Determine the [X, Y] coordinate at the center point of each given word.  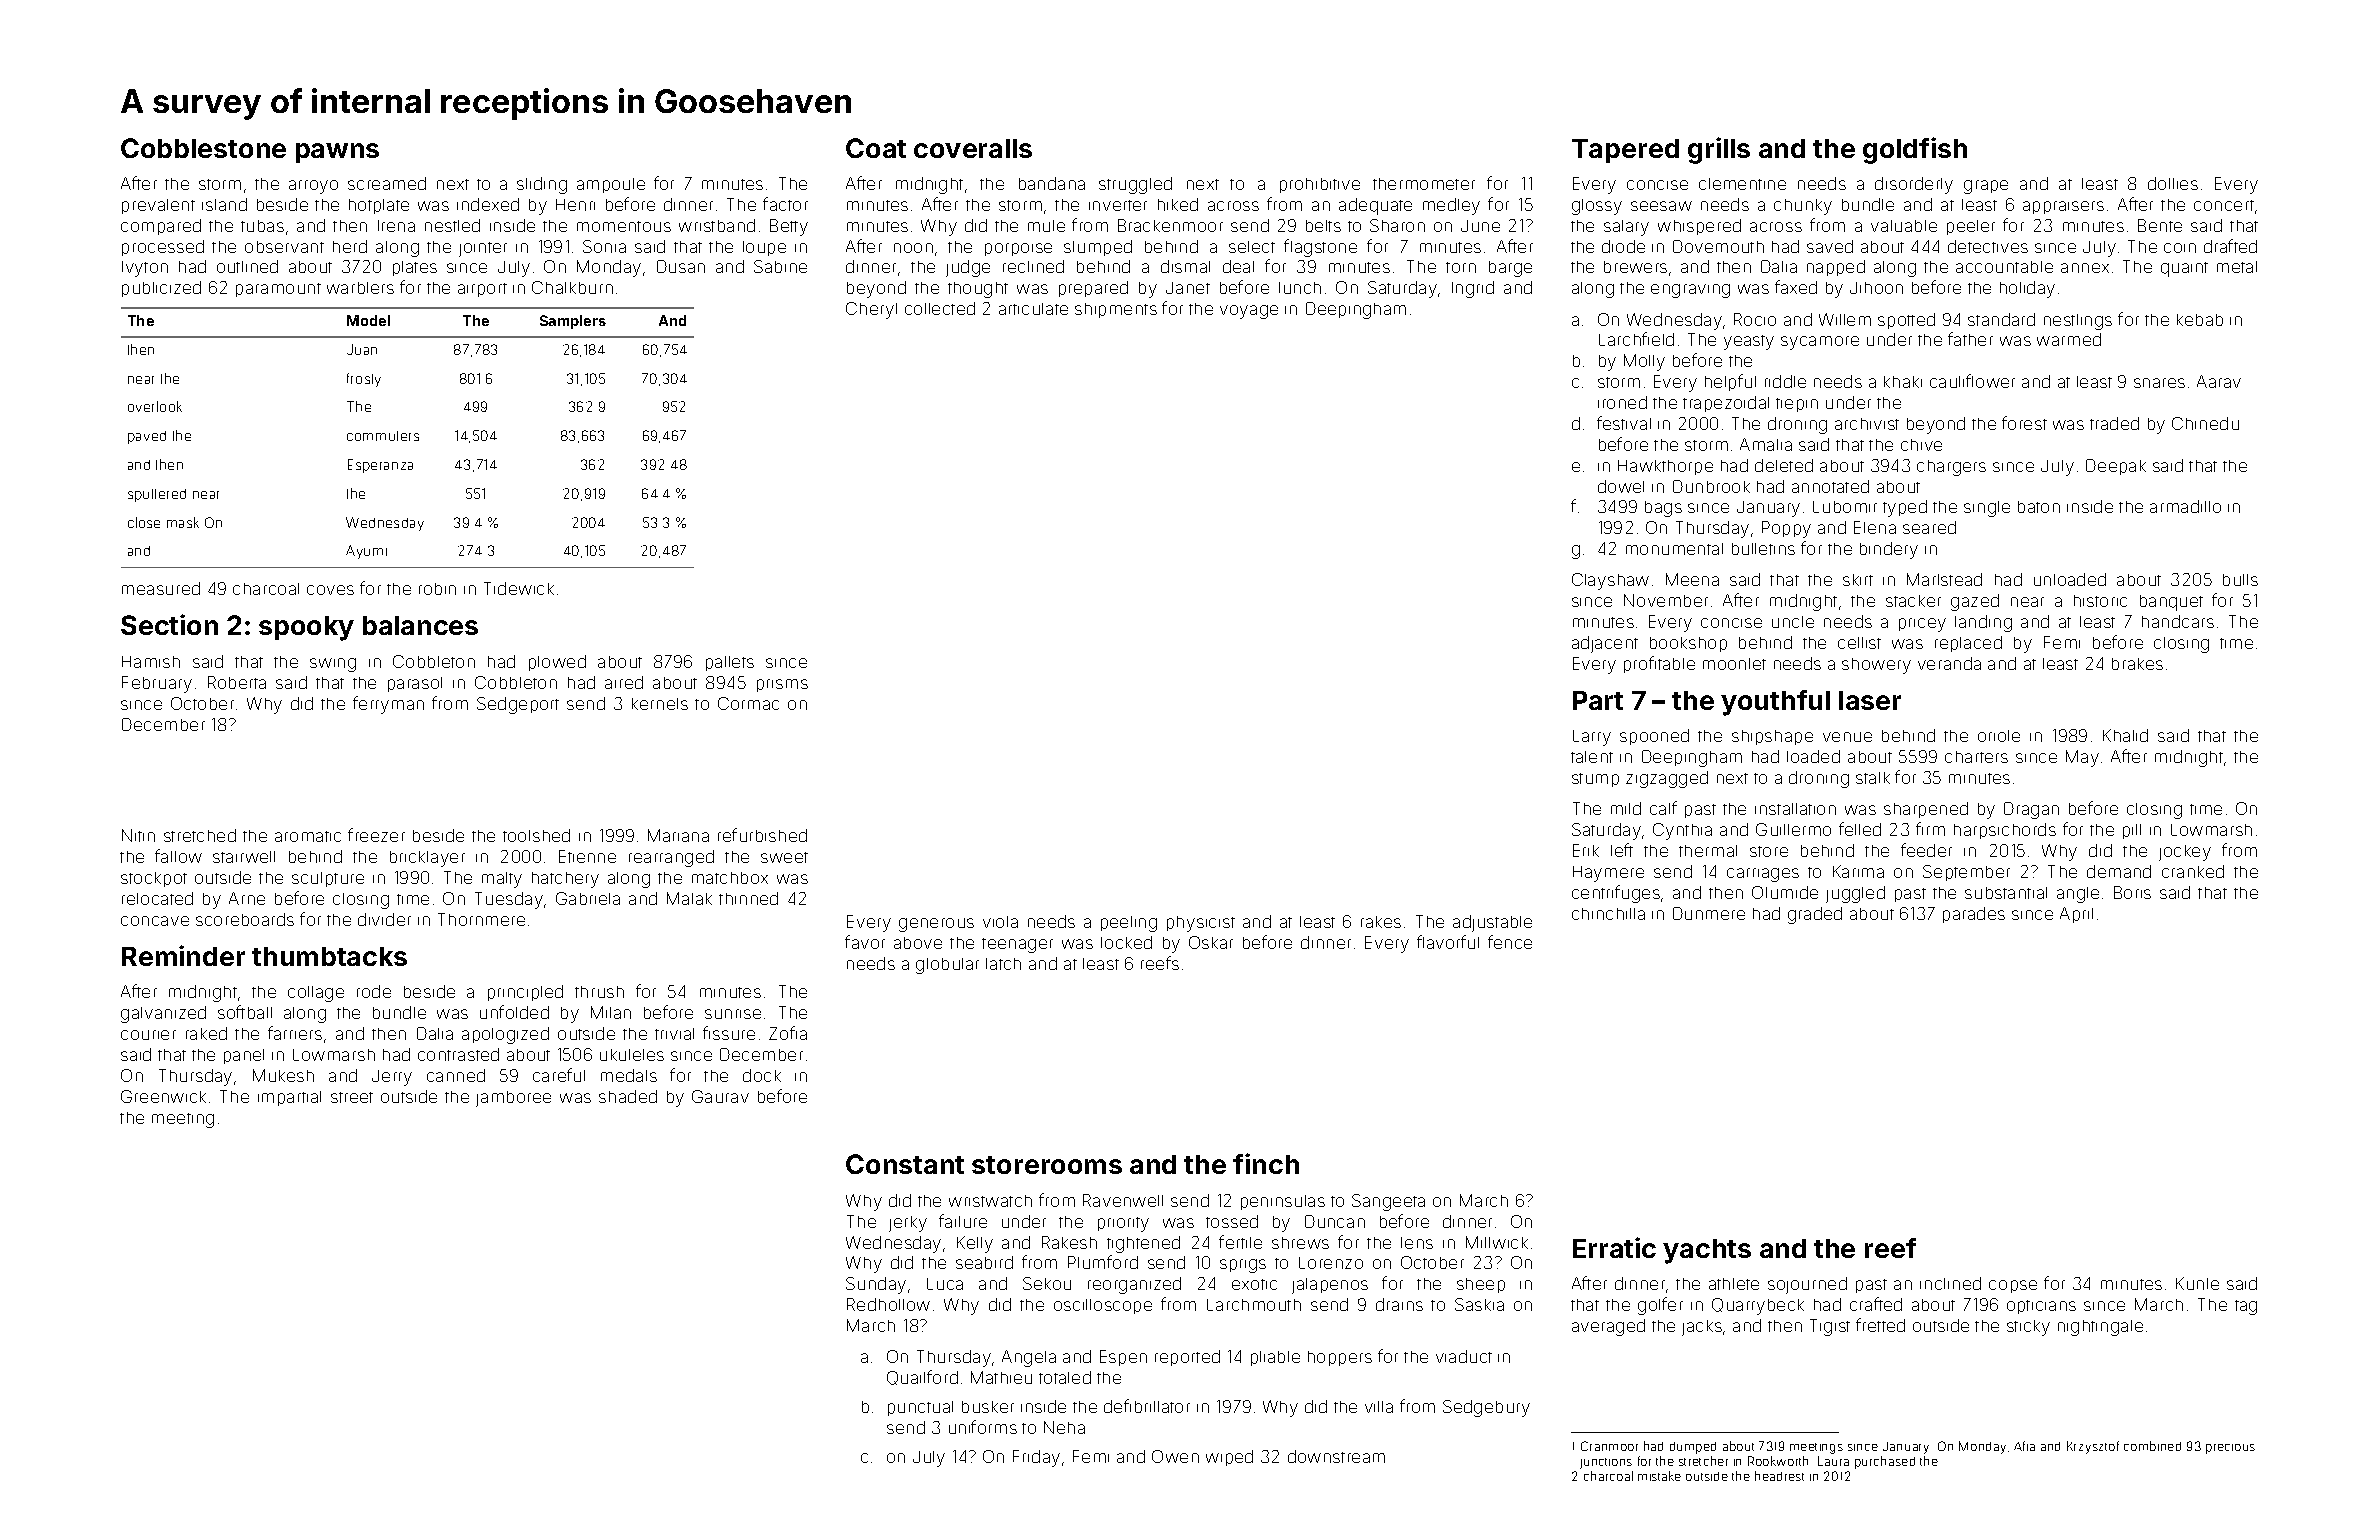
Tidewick [519, 588]
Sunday [876, 1285]
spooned [1654, 737]
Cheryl [871, 310]
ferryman [388, 705]
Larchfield [1636, 339]
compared [161, 227]
